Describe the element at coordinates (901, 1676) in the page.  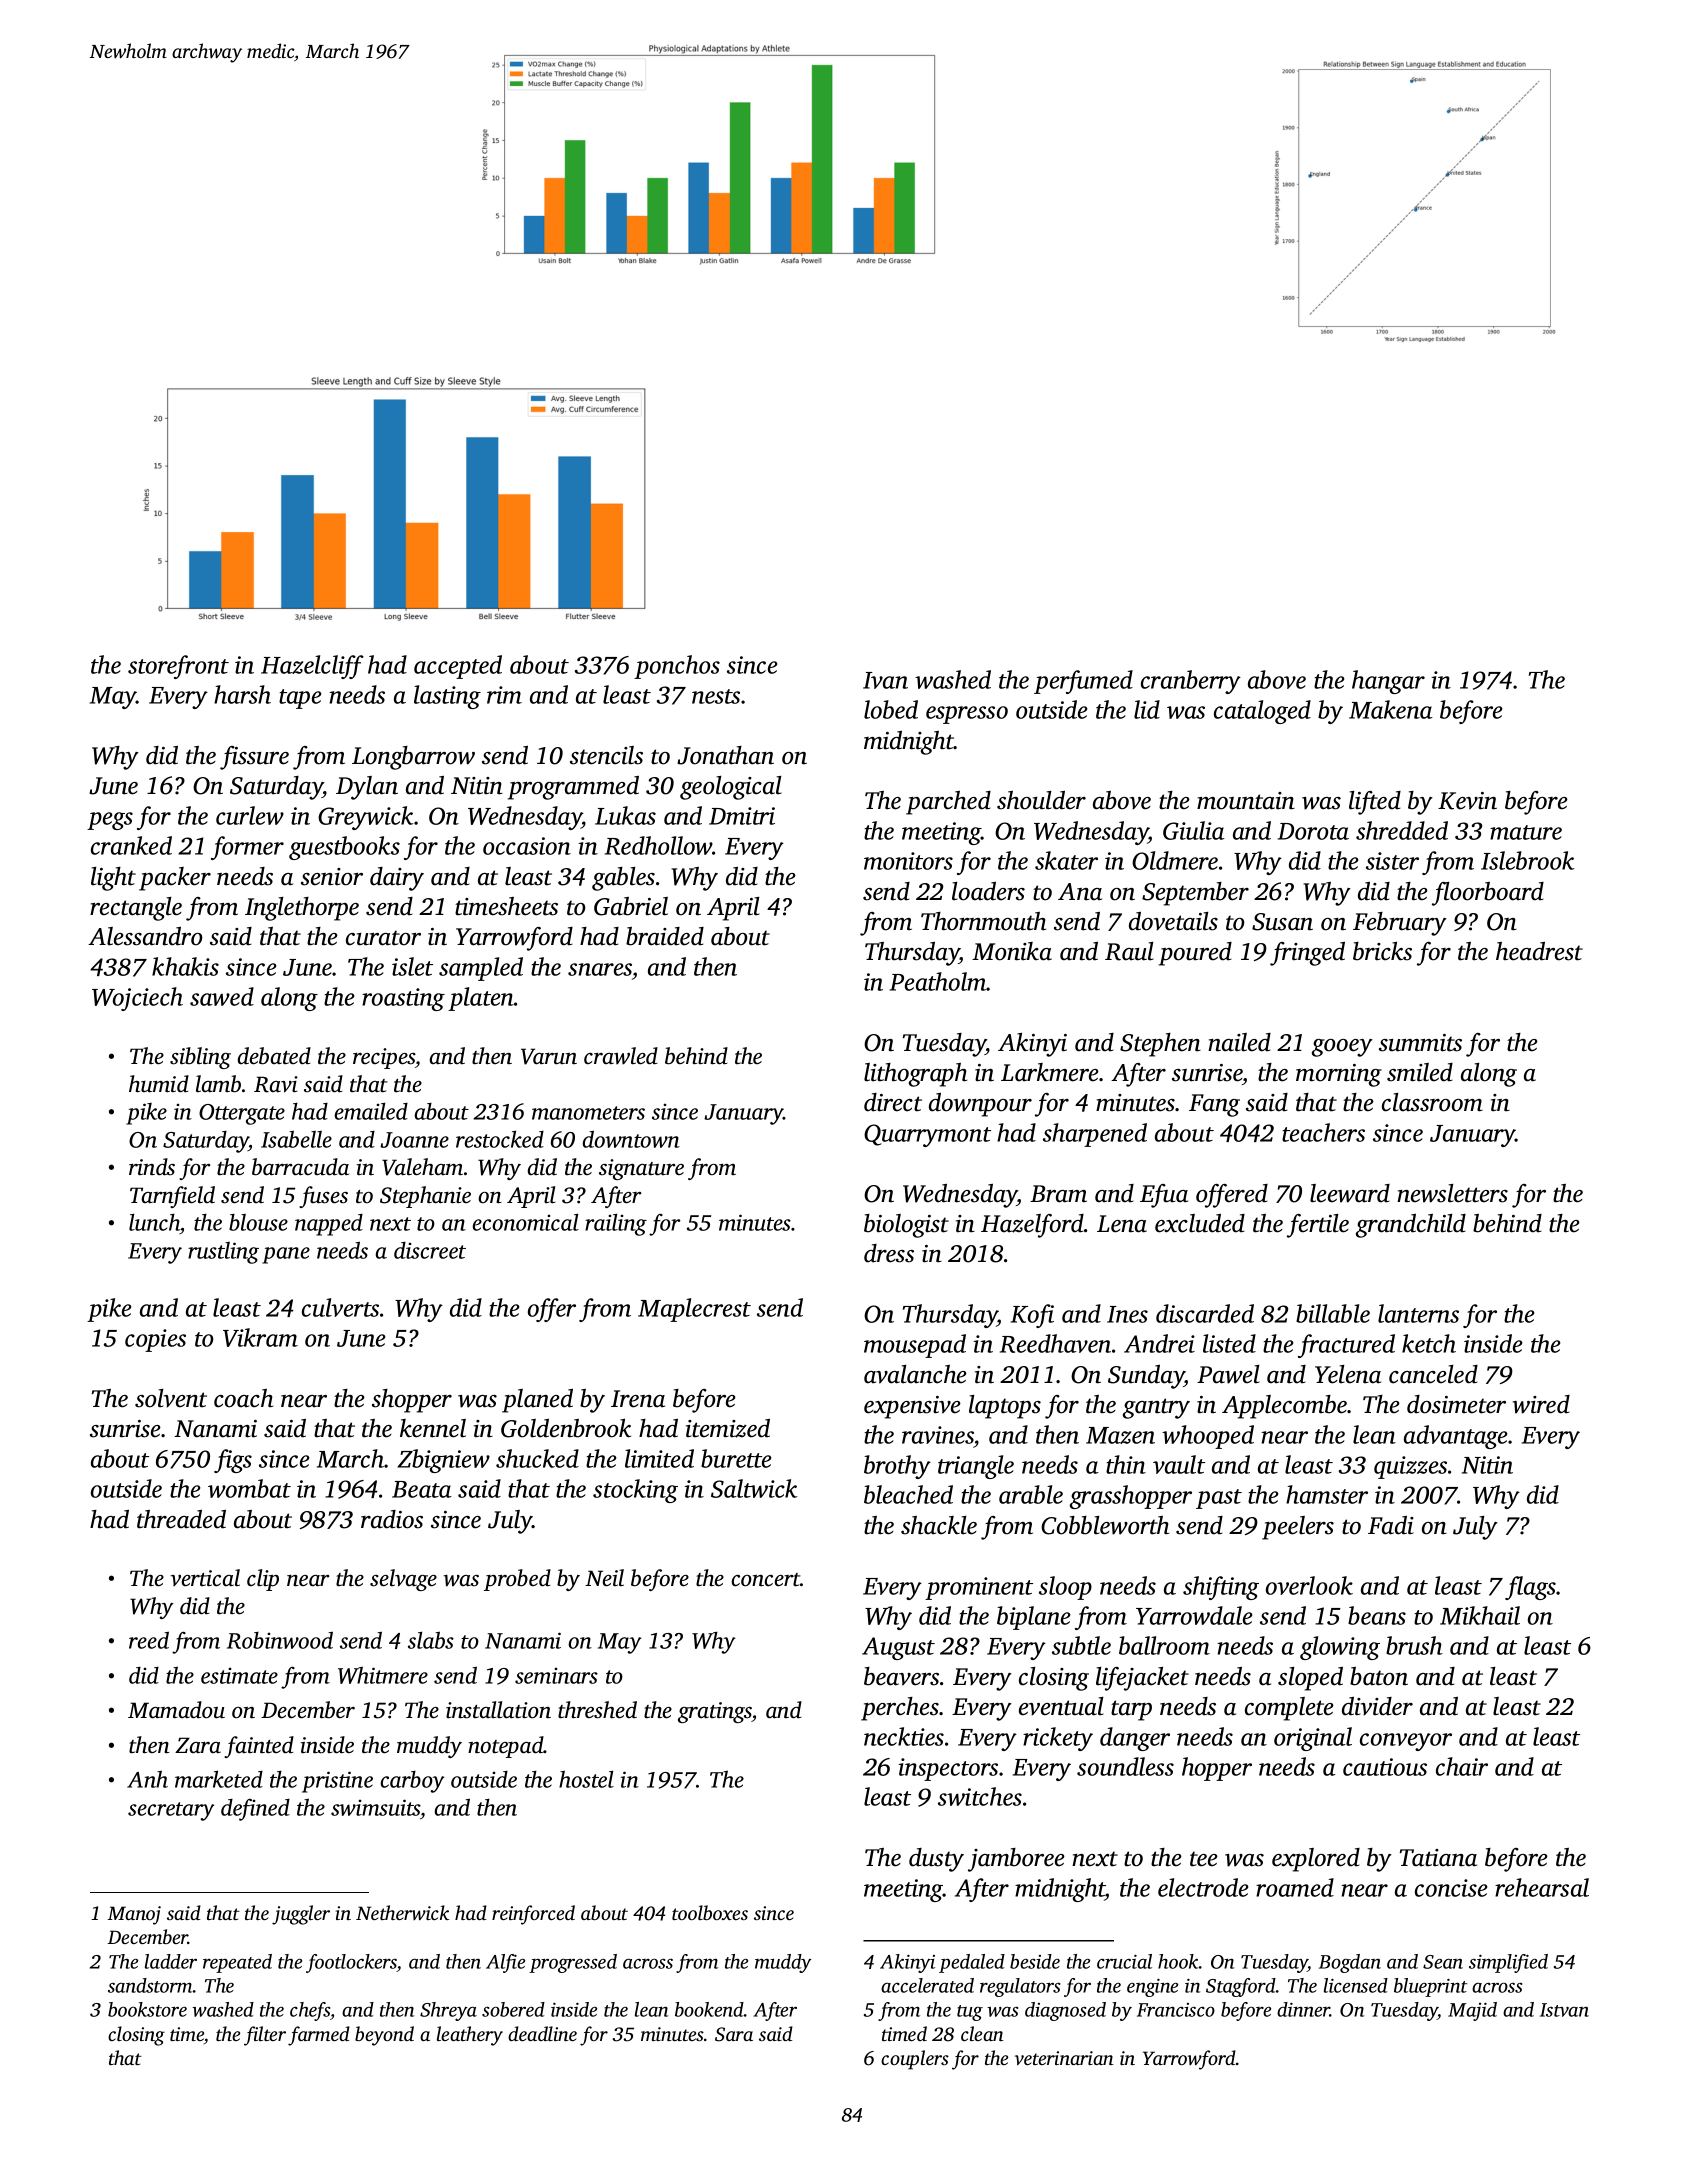
I see `beavers` at that location.
